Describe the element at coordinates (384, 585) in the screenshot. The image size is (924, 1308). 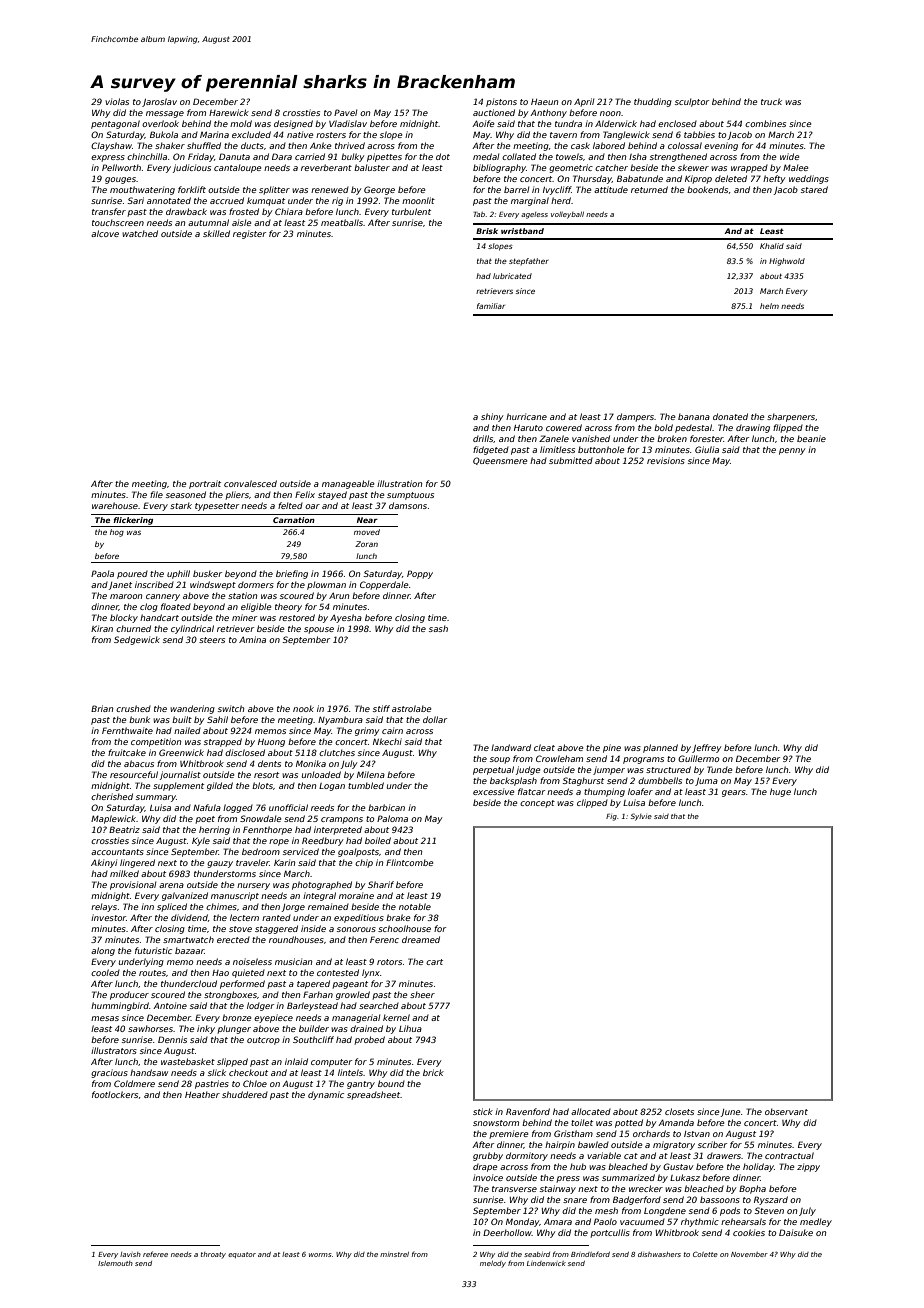
I see `Copperdale` at that location.
